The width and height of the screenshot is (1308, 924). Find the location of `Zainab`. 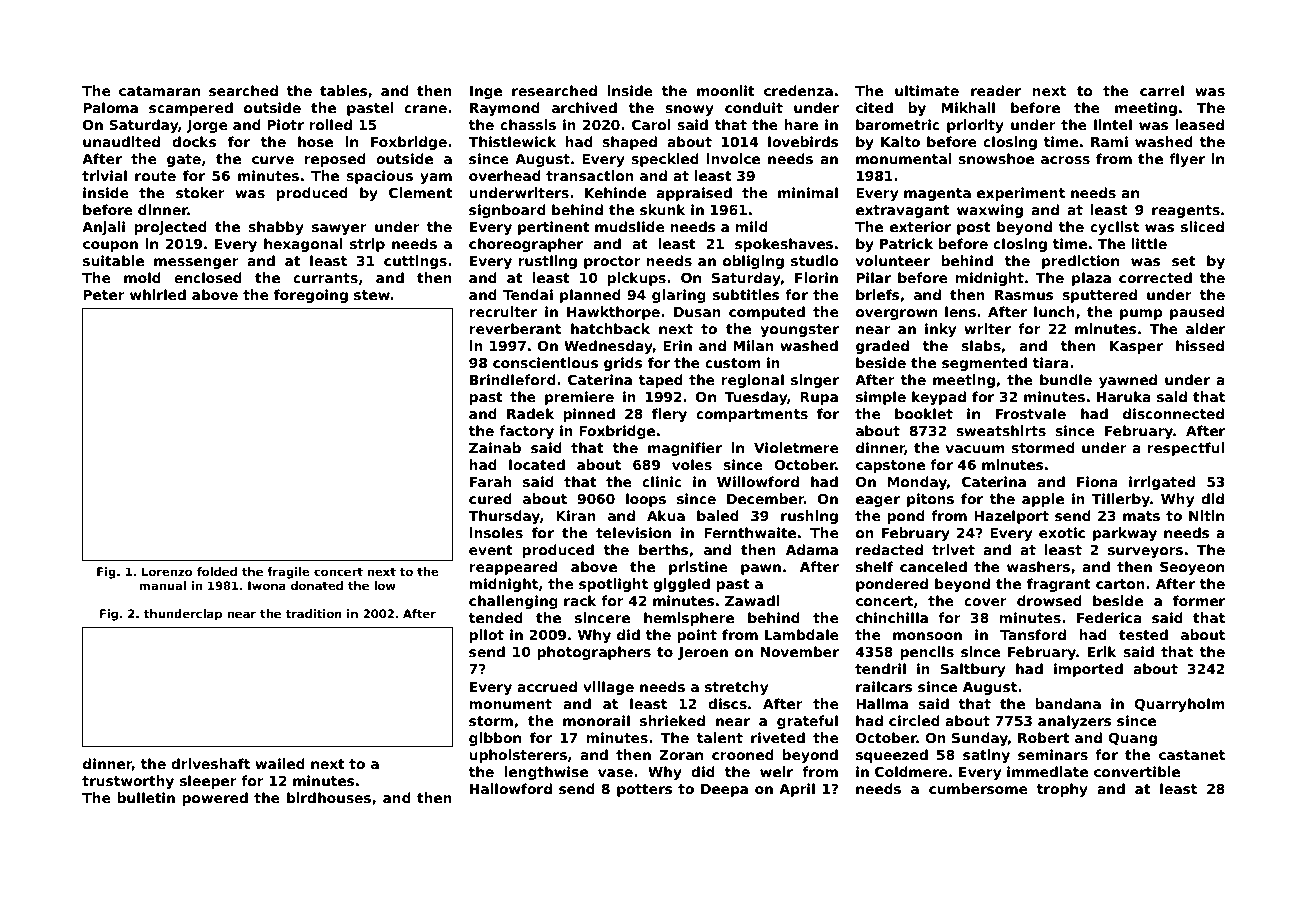

Zainab is located at coordinates (495, 447).
